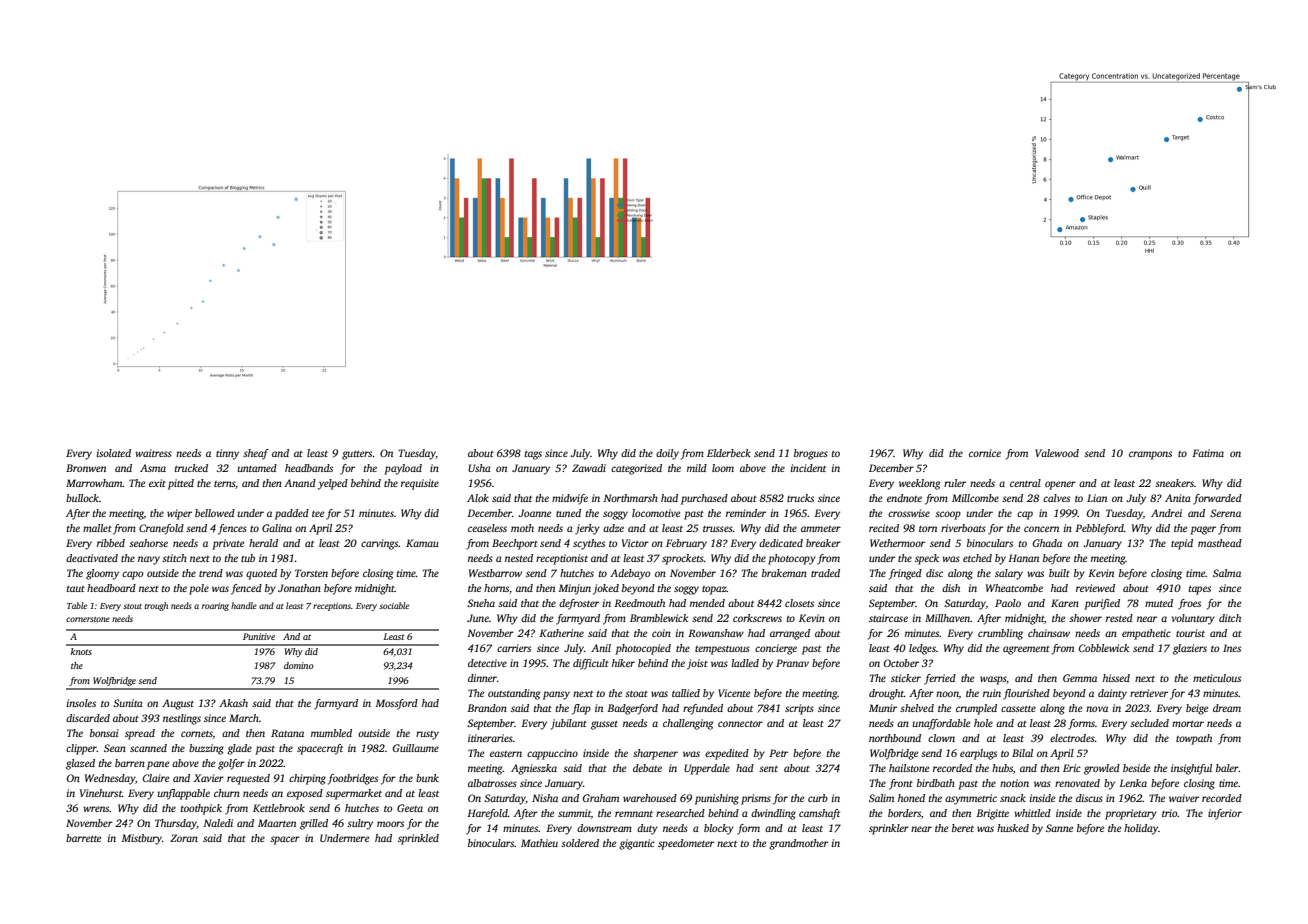  Describe the element at coordinates (888, 618) in the document. I see `staircase` at that location.
